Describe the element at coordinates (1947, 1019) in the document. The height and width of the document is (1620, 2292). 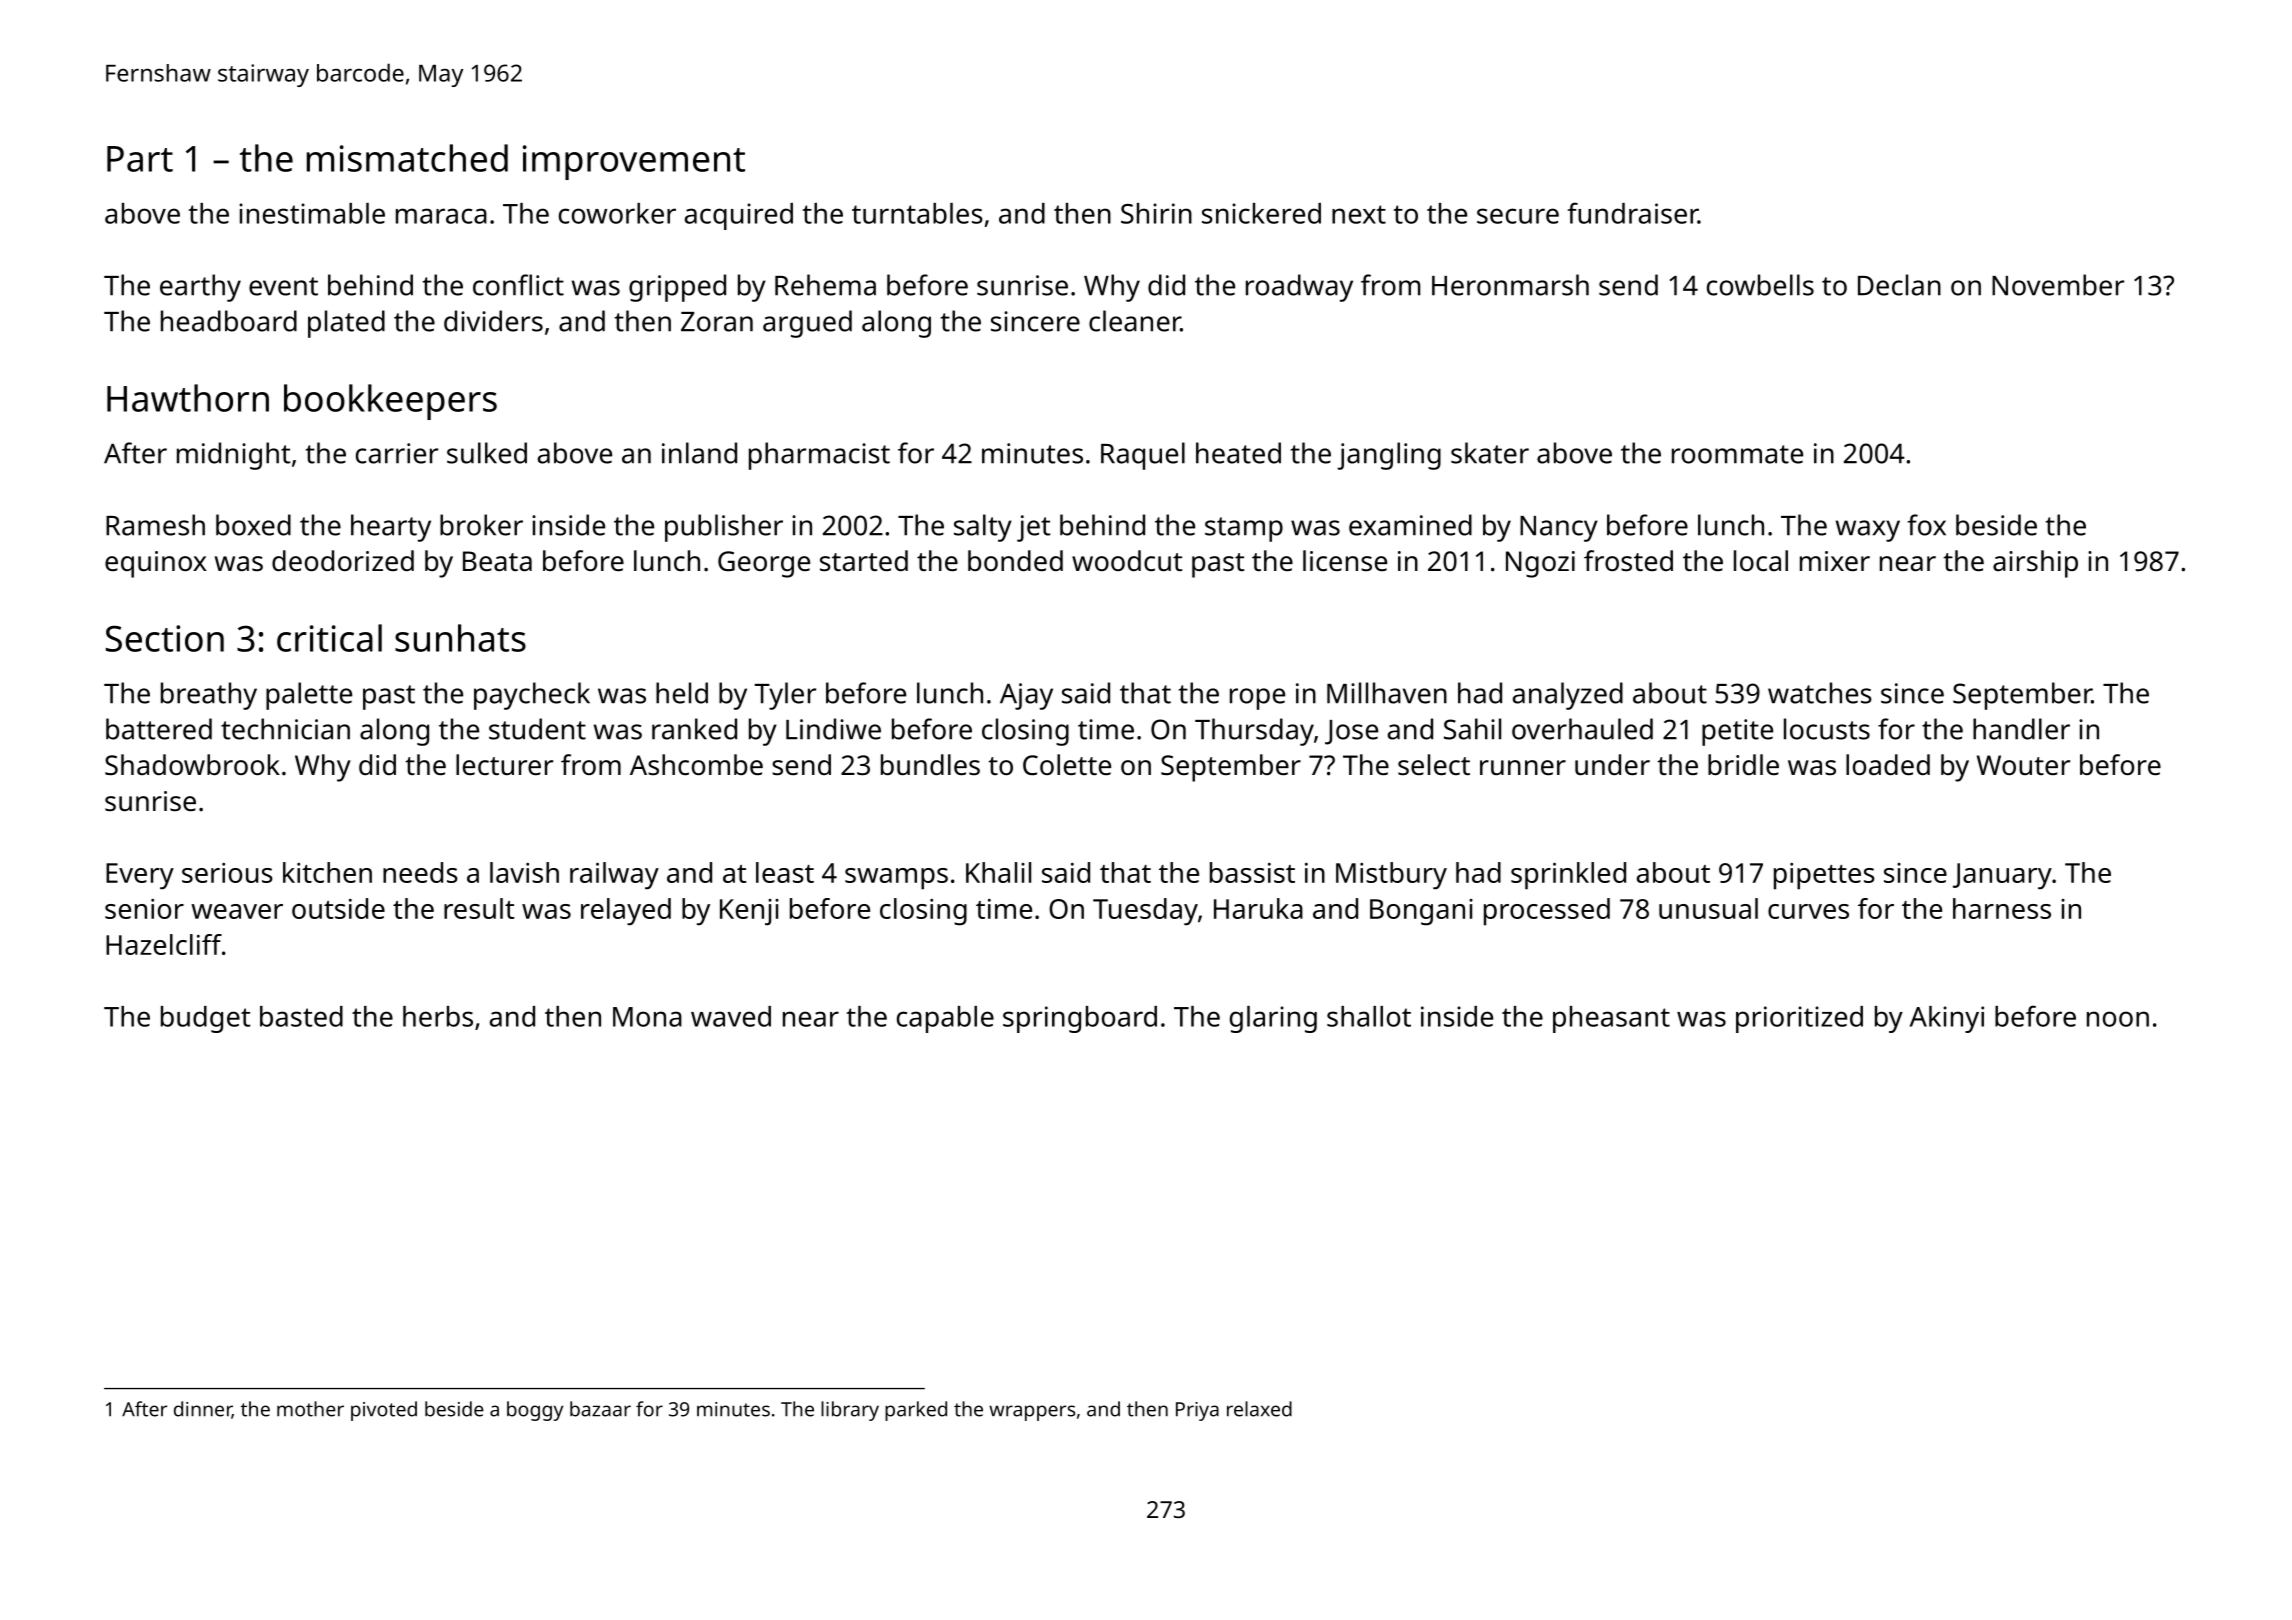
I see `Akinyi` at that location.
